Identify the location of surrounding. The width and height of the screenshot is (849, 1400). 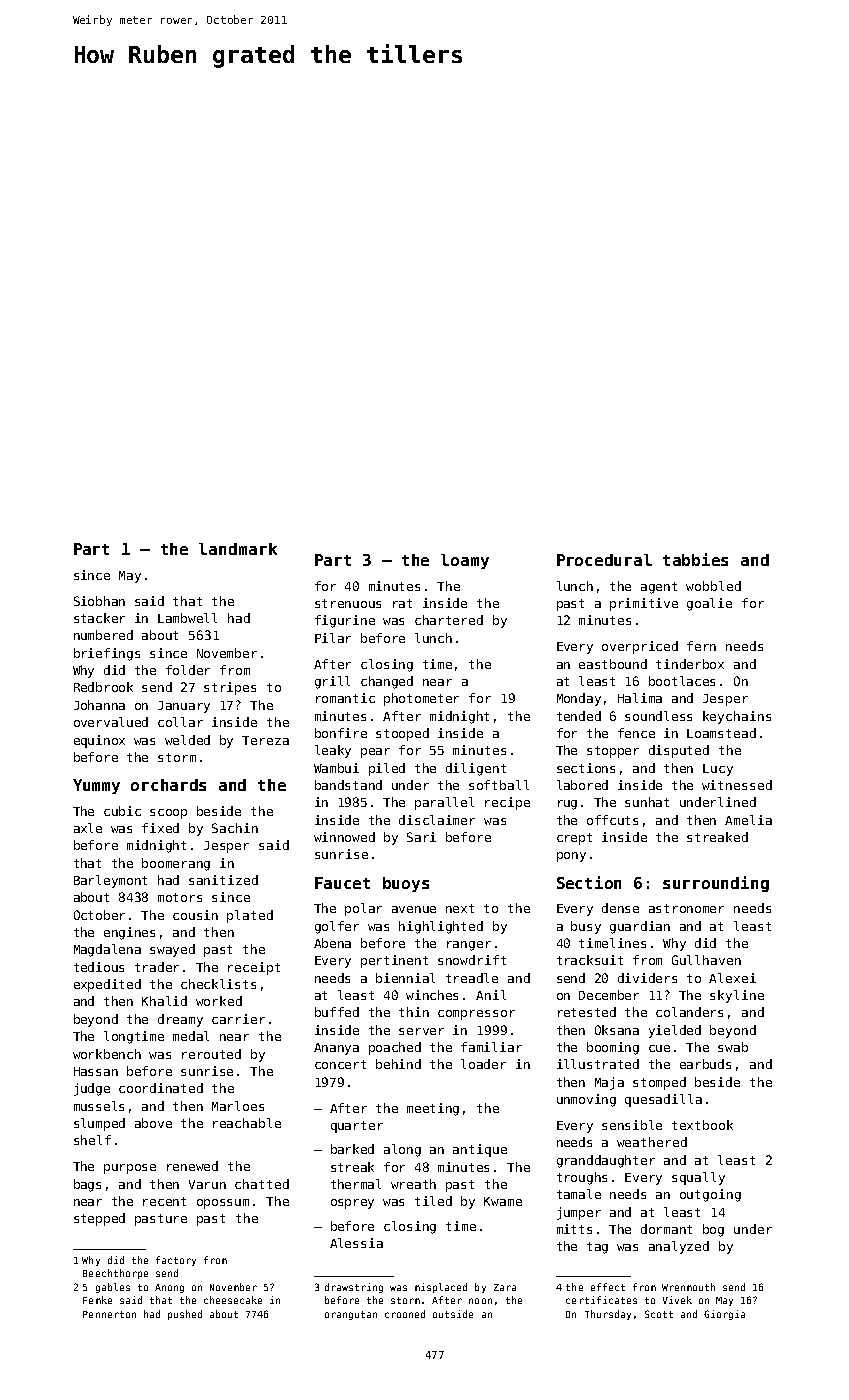
(716, 884).
